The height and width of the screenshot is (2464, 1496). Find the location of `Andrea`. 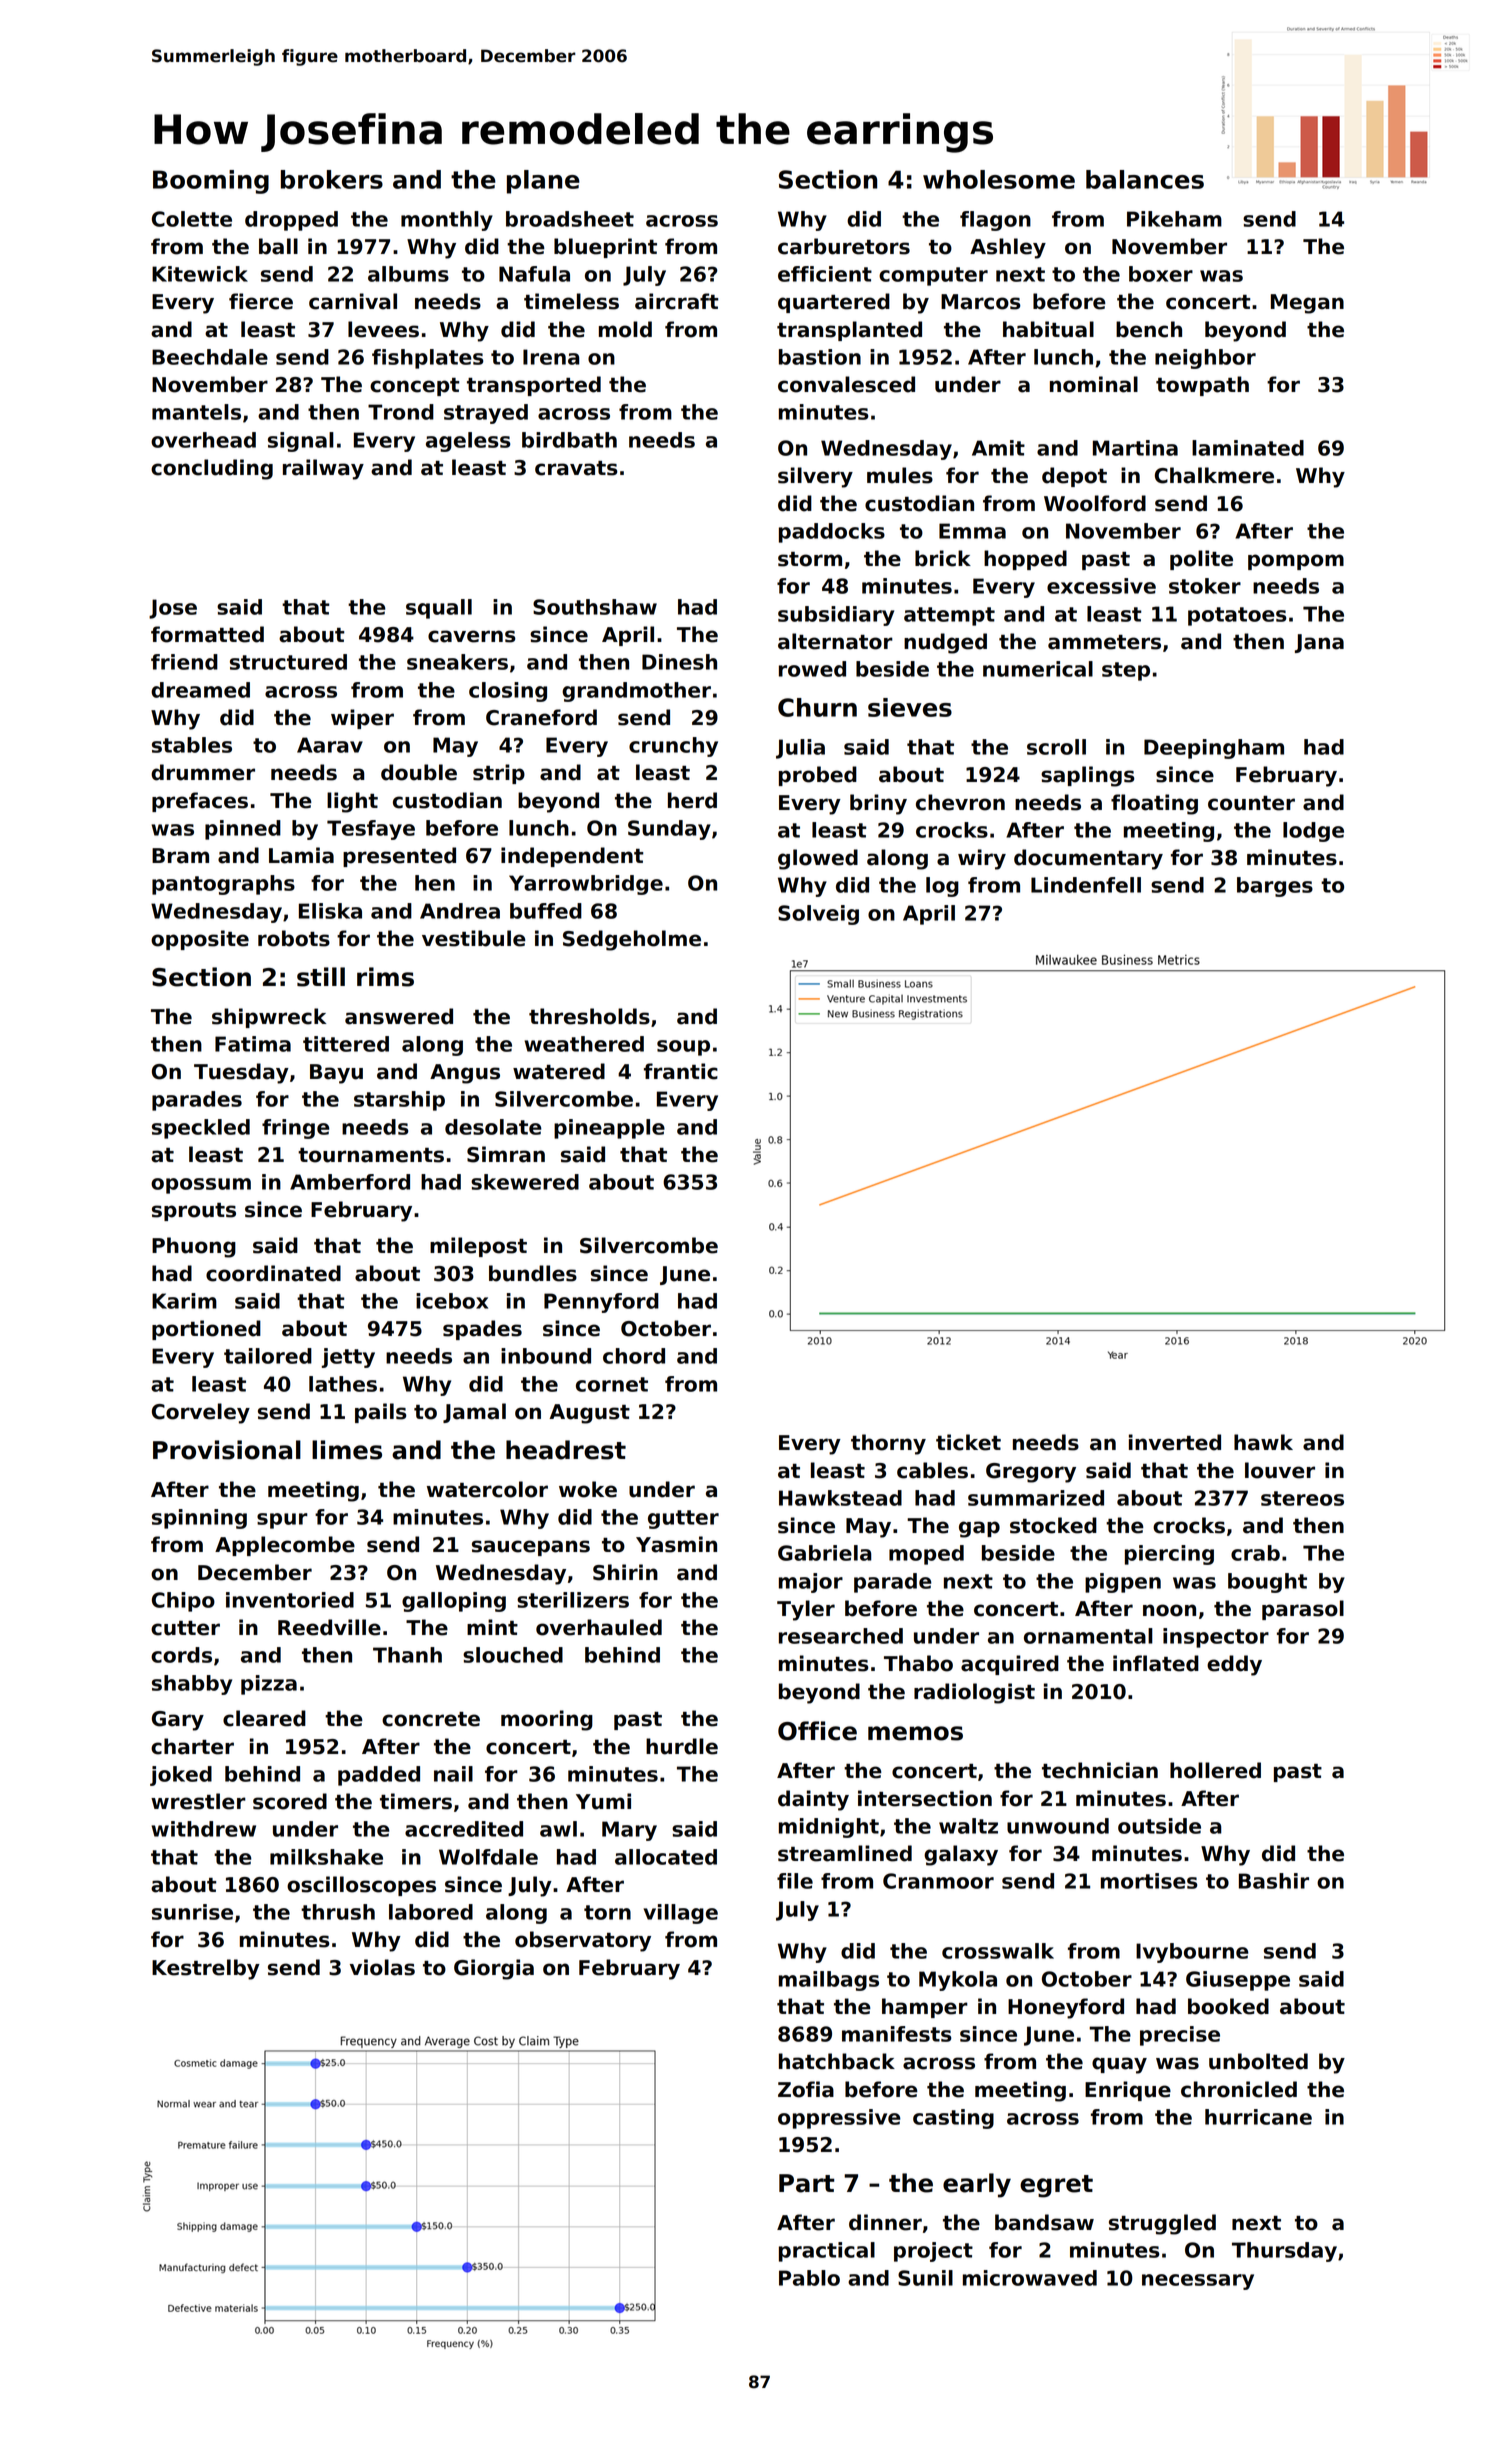

Andrea is located at coordinates (460, 911).
